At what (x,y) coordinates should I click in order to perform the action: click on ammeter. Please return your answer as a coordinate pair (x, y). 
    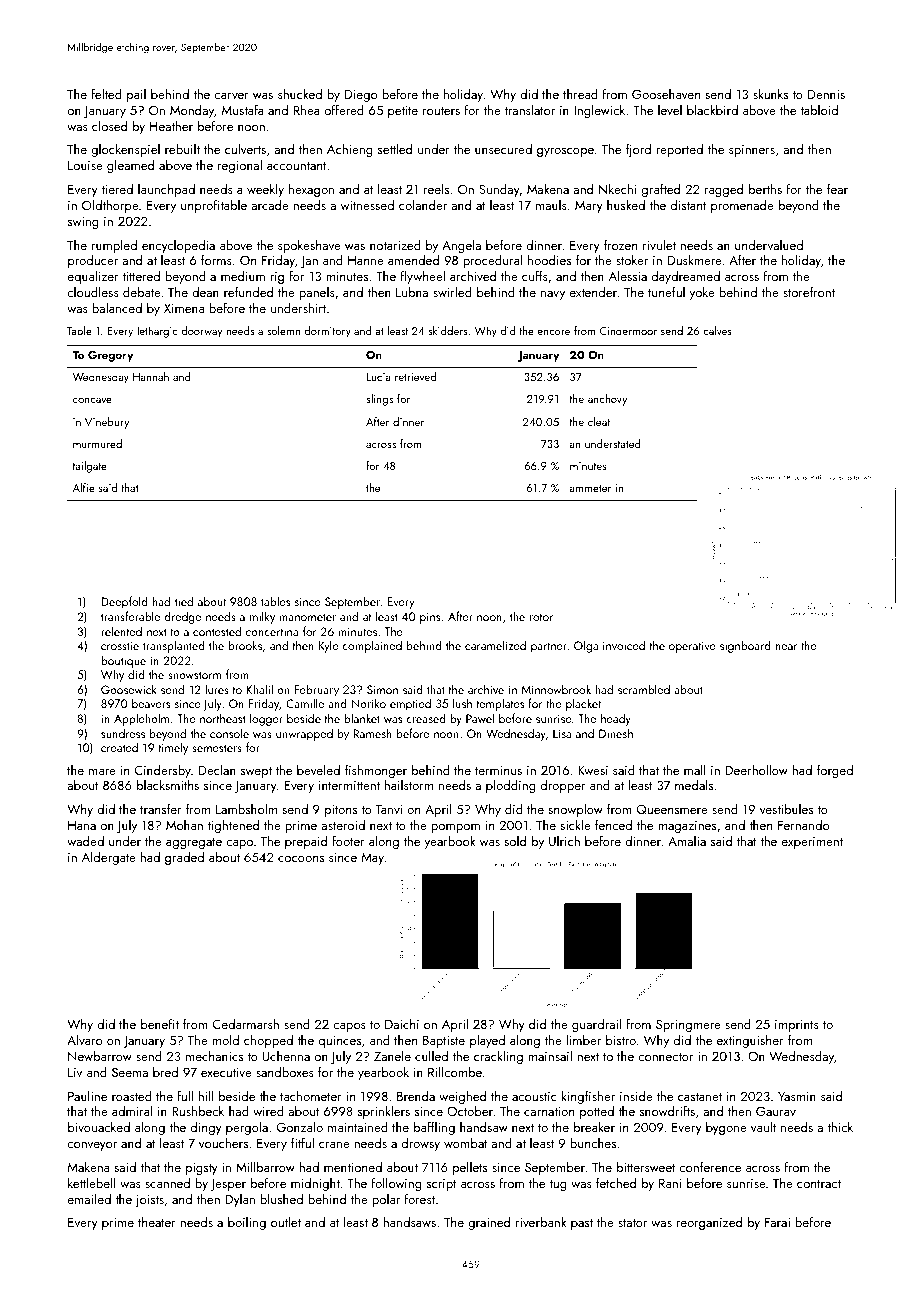
    Looking at the image, I should click on (590, 488).
